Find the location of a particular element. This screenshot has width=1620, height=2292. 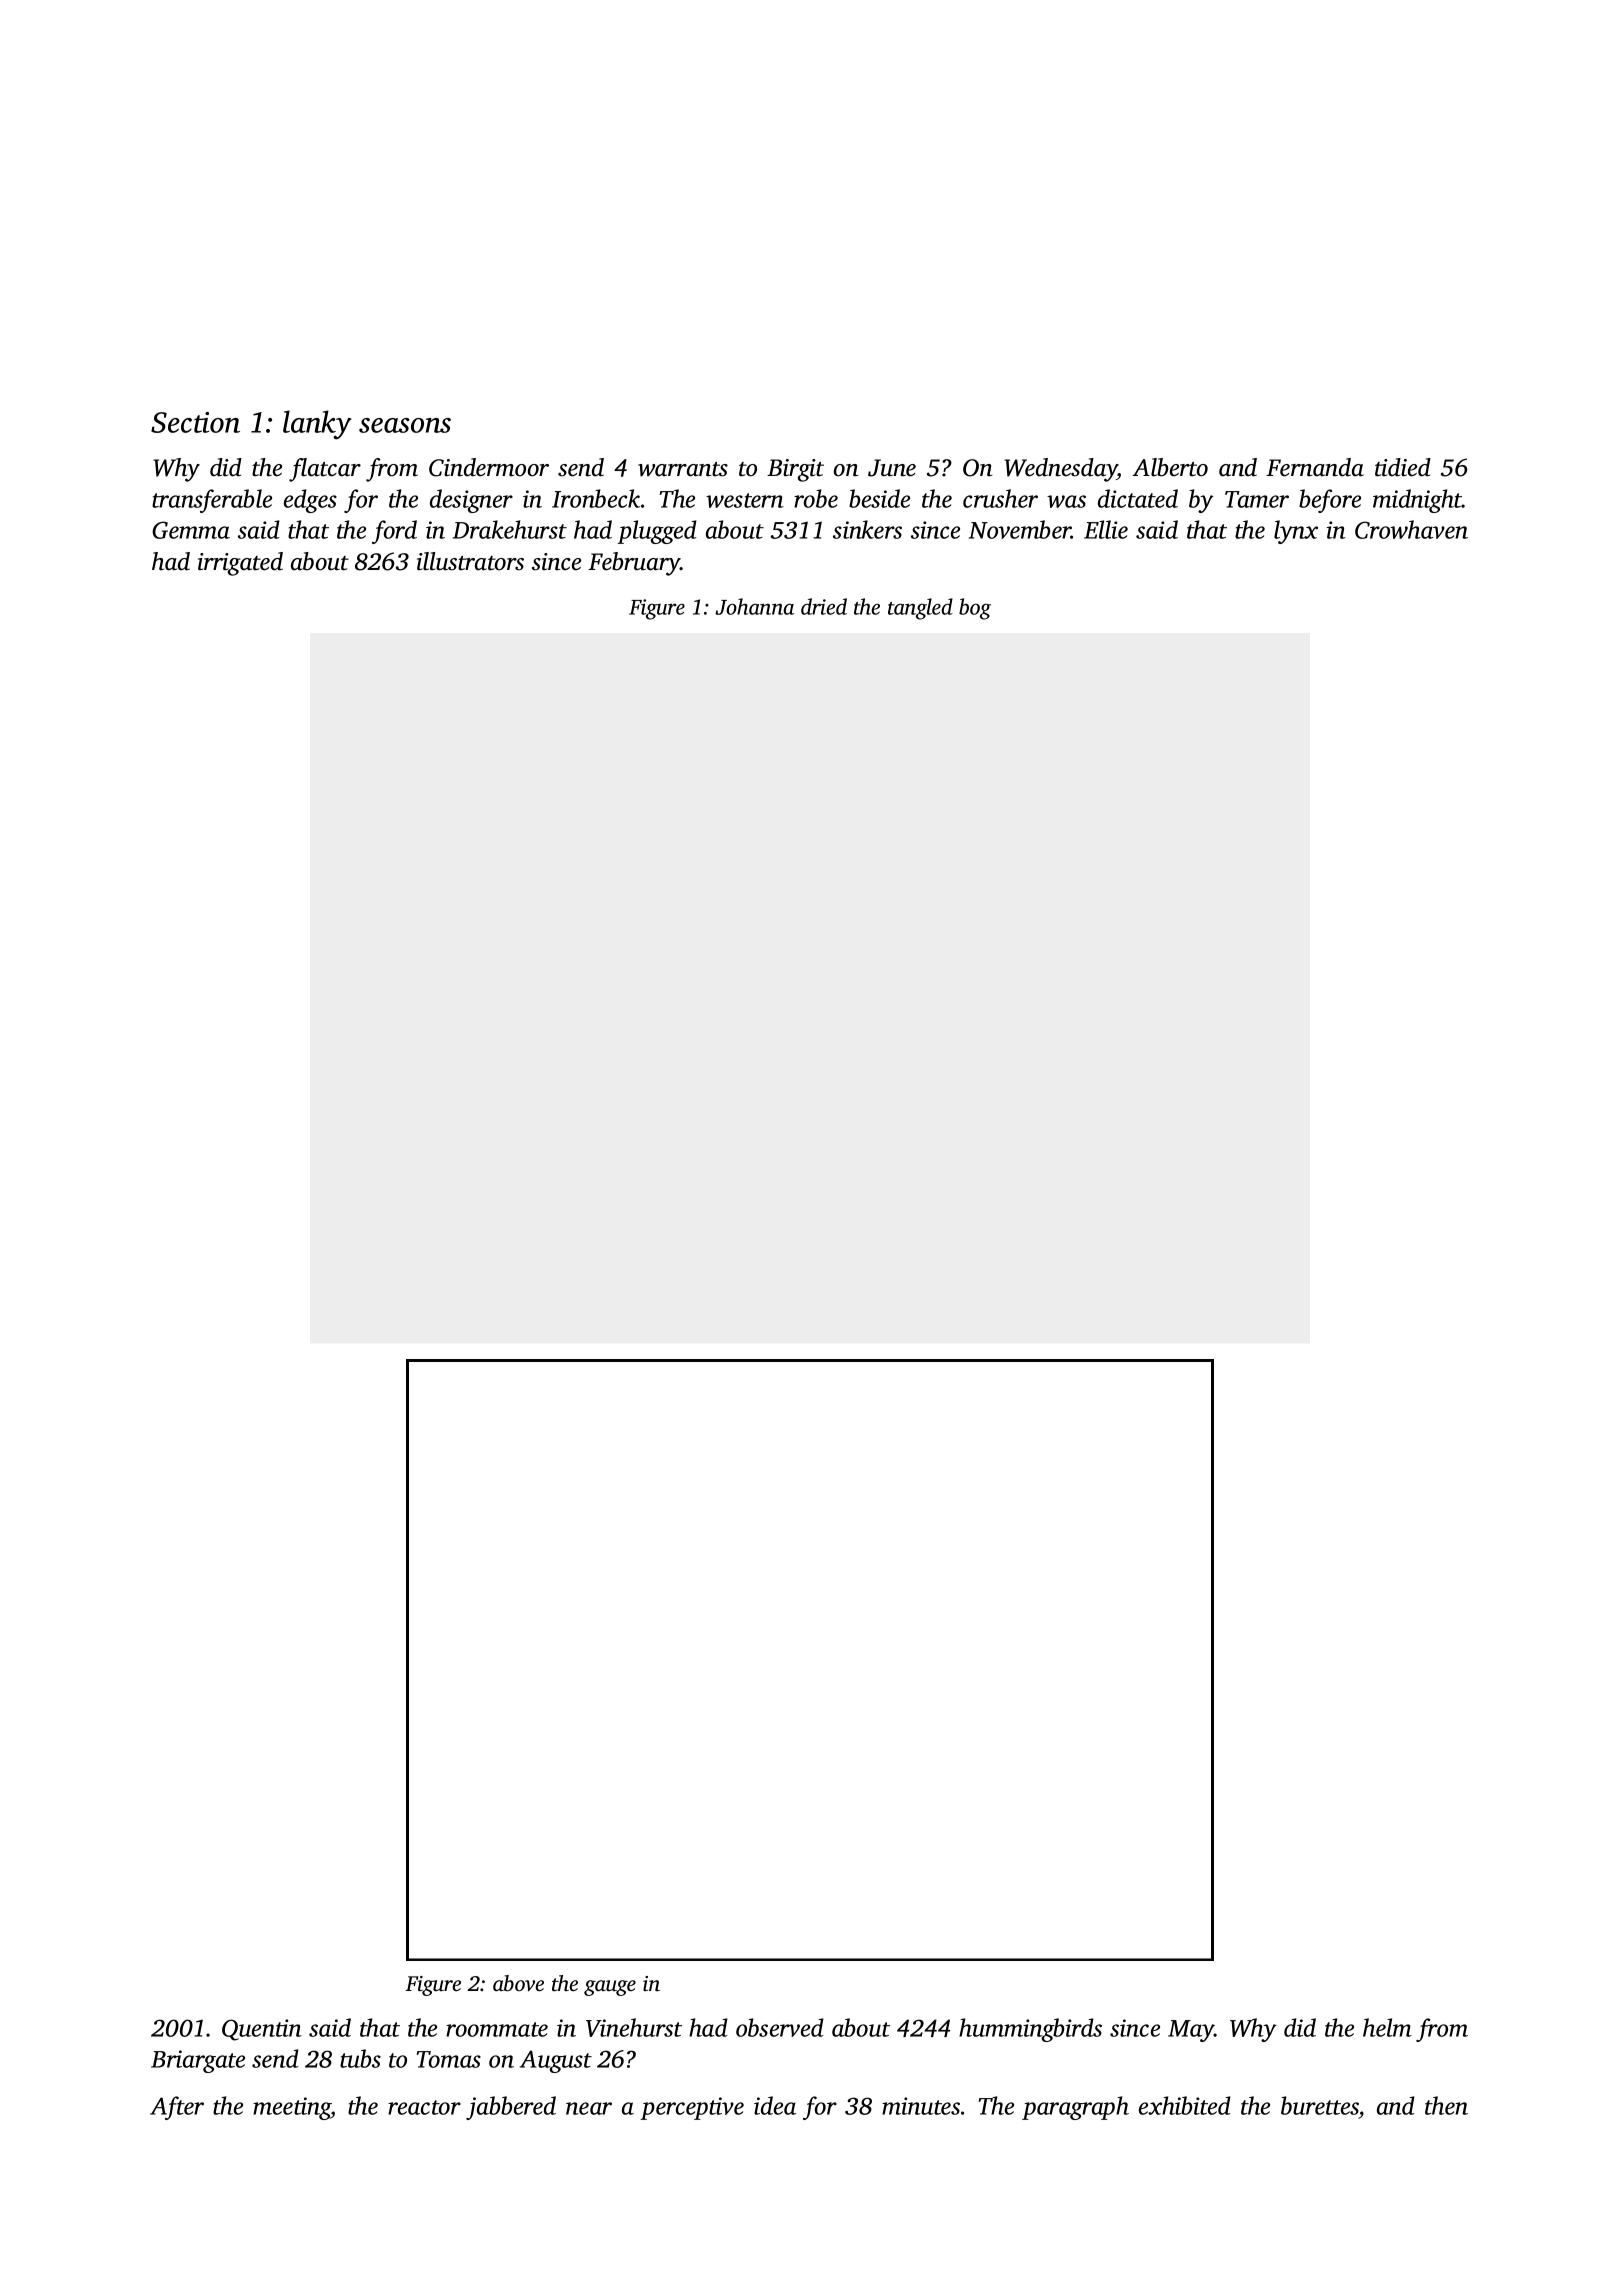

gauge is located at coordinates (610, 1988).
